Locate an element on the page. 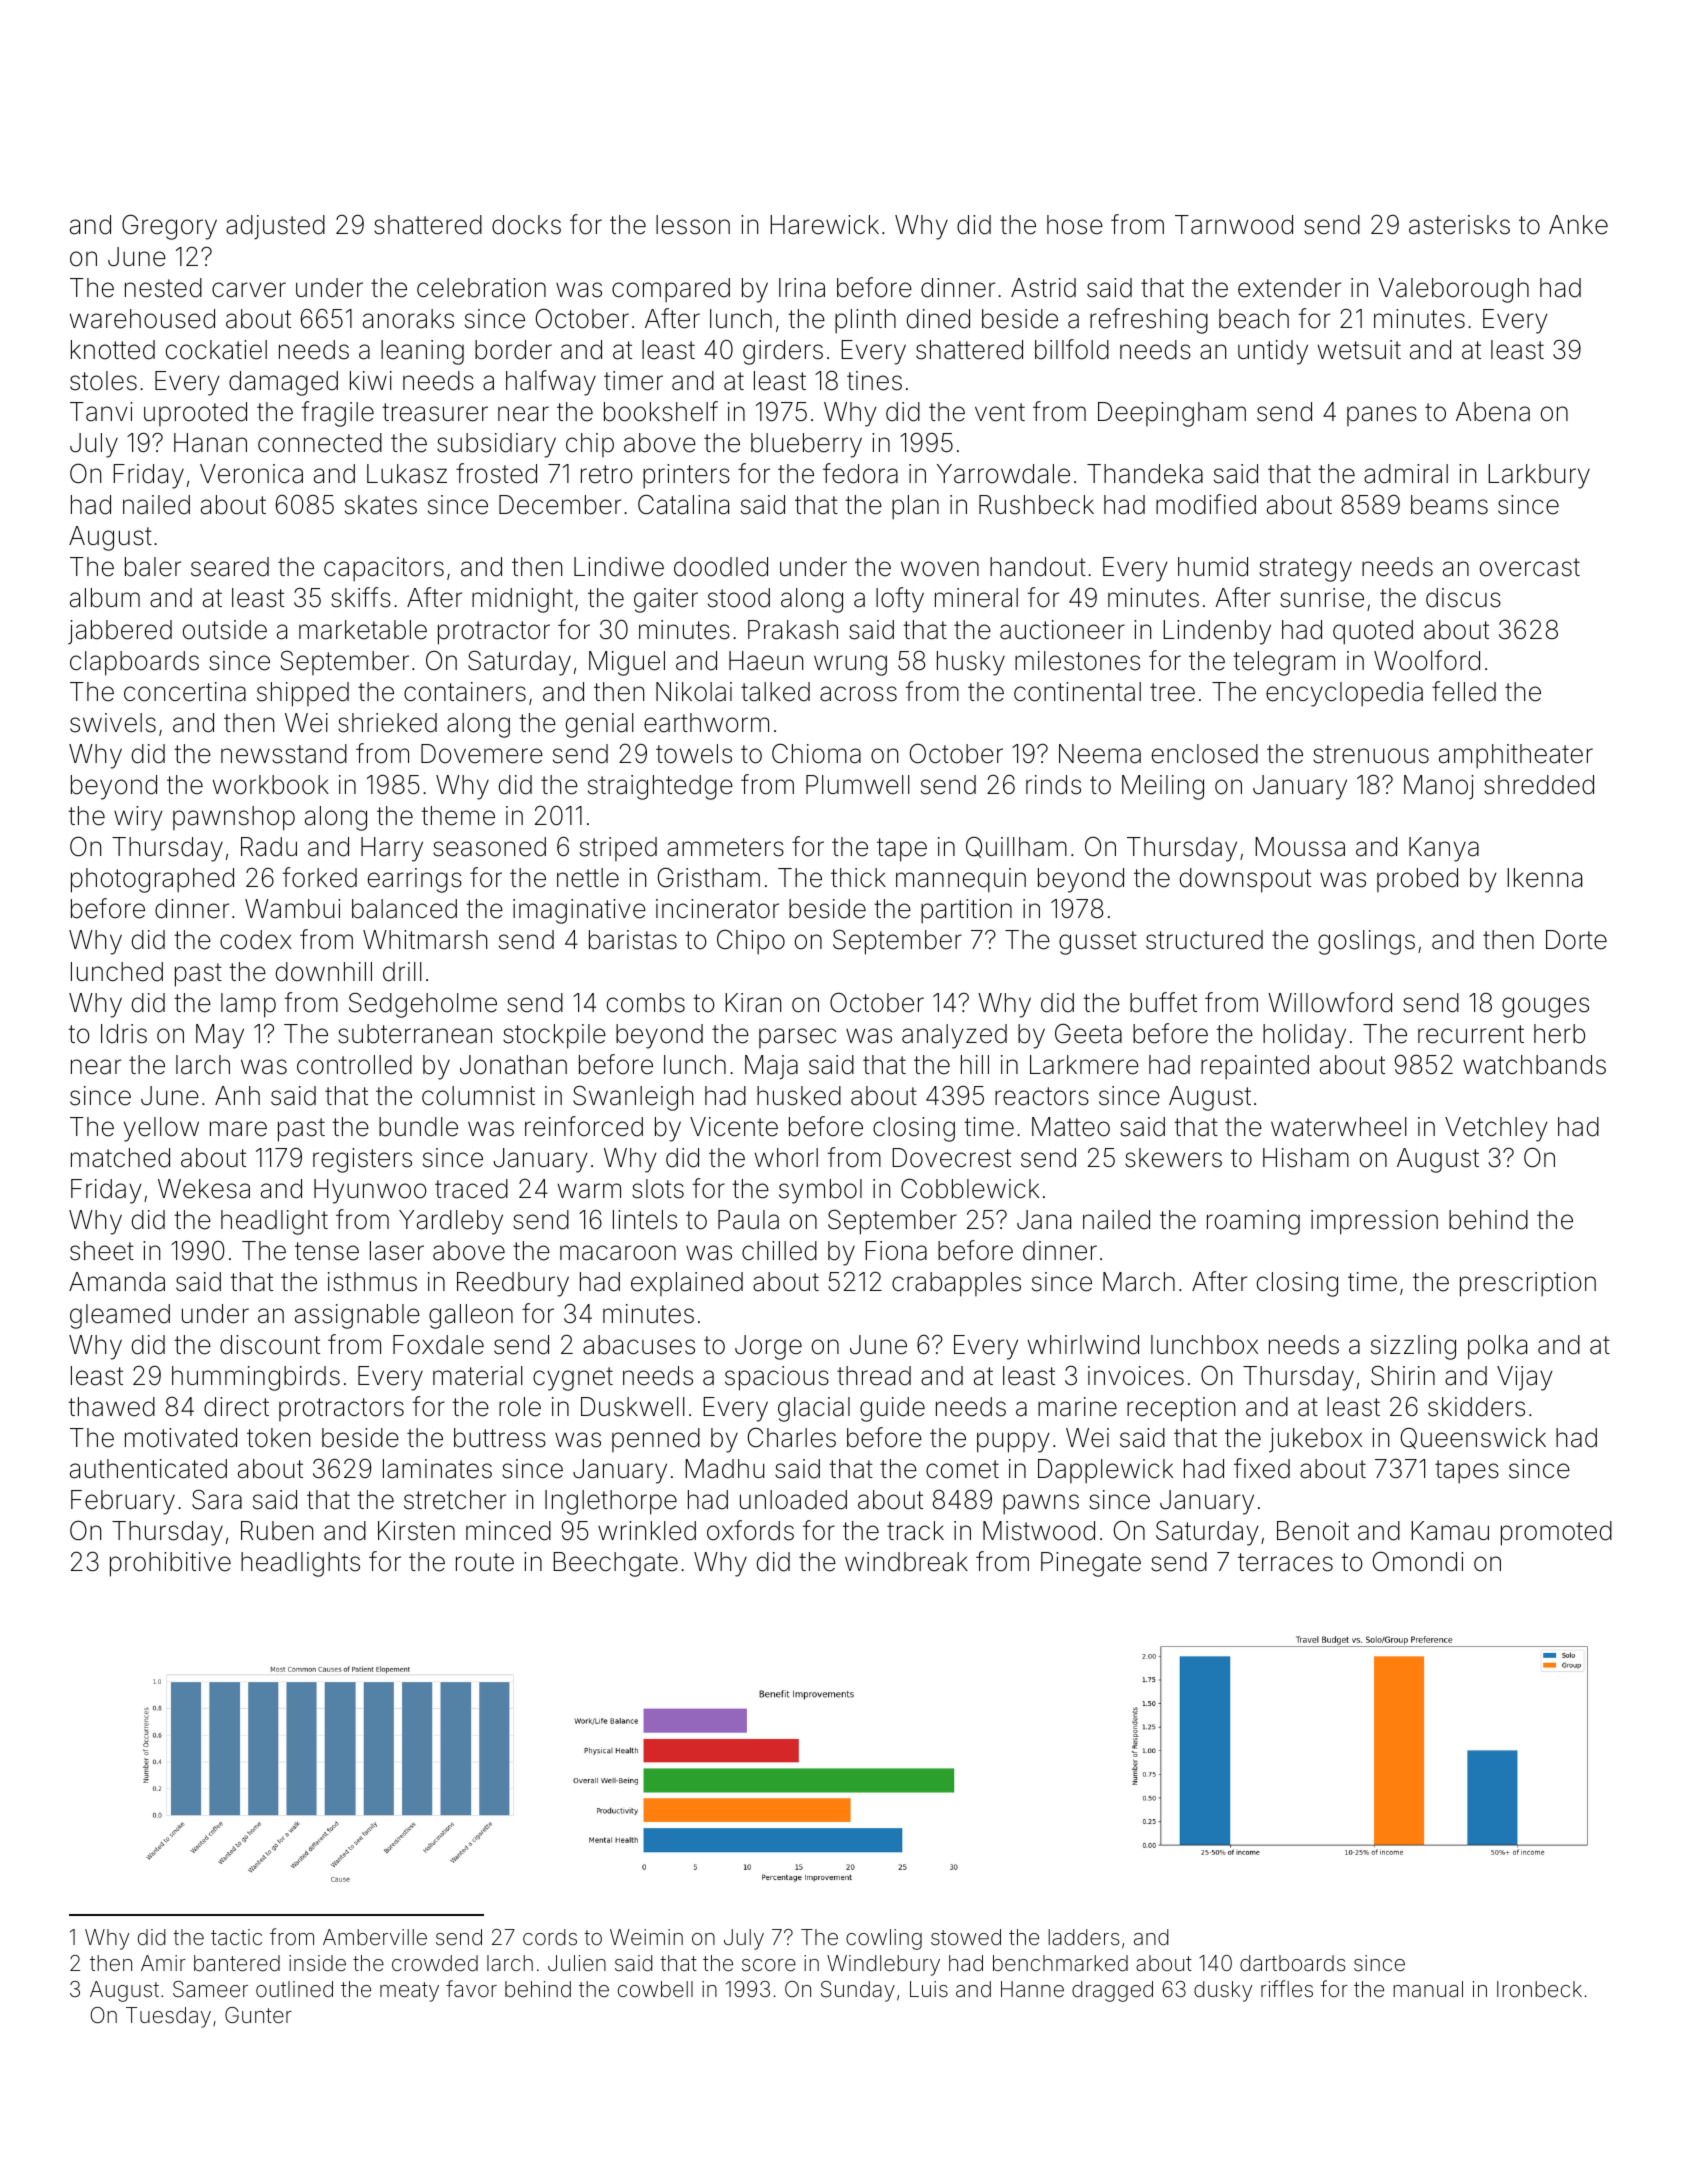 The width and height of the image is (1683, 2178). carver is located at coordinates (249, 290).
